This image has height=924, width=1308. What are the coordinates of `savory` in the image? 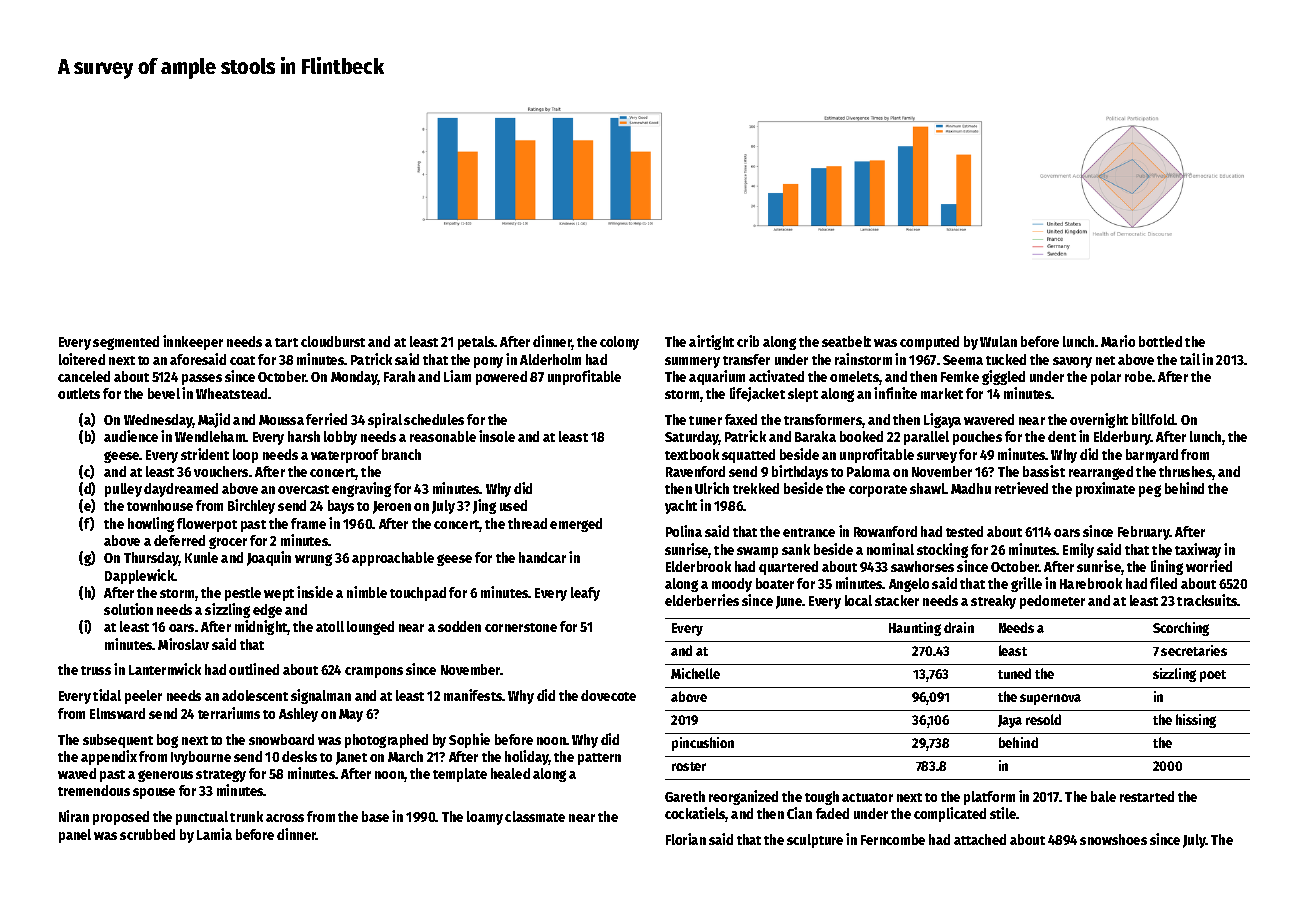 It's located at (1072, 362).
